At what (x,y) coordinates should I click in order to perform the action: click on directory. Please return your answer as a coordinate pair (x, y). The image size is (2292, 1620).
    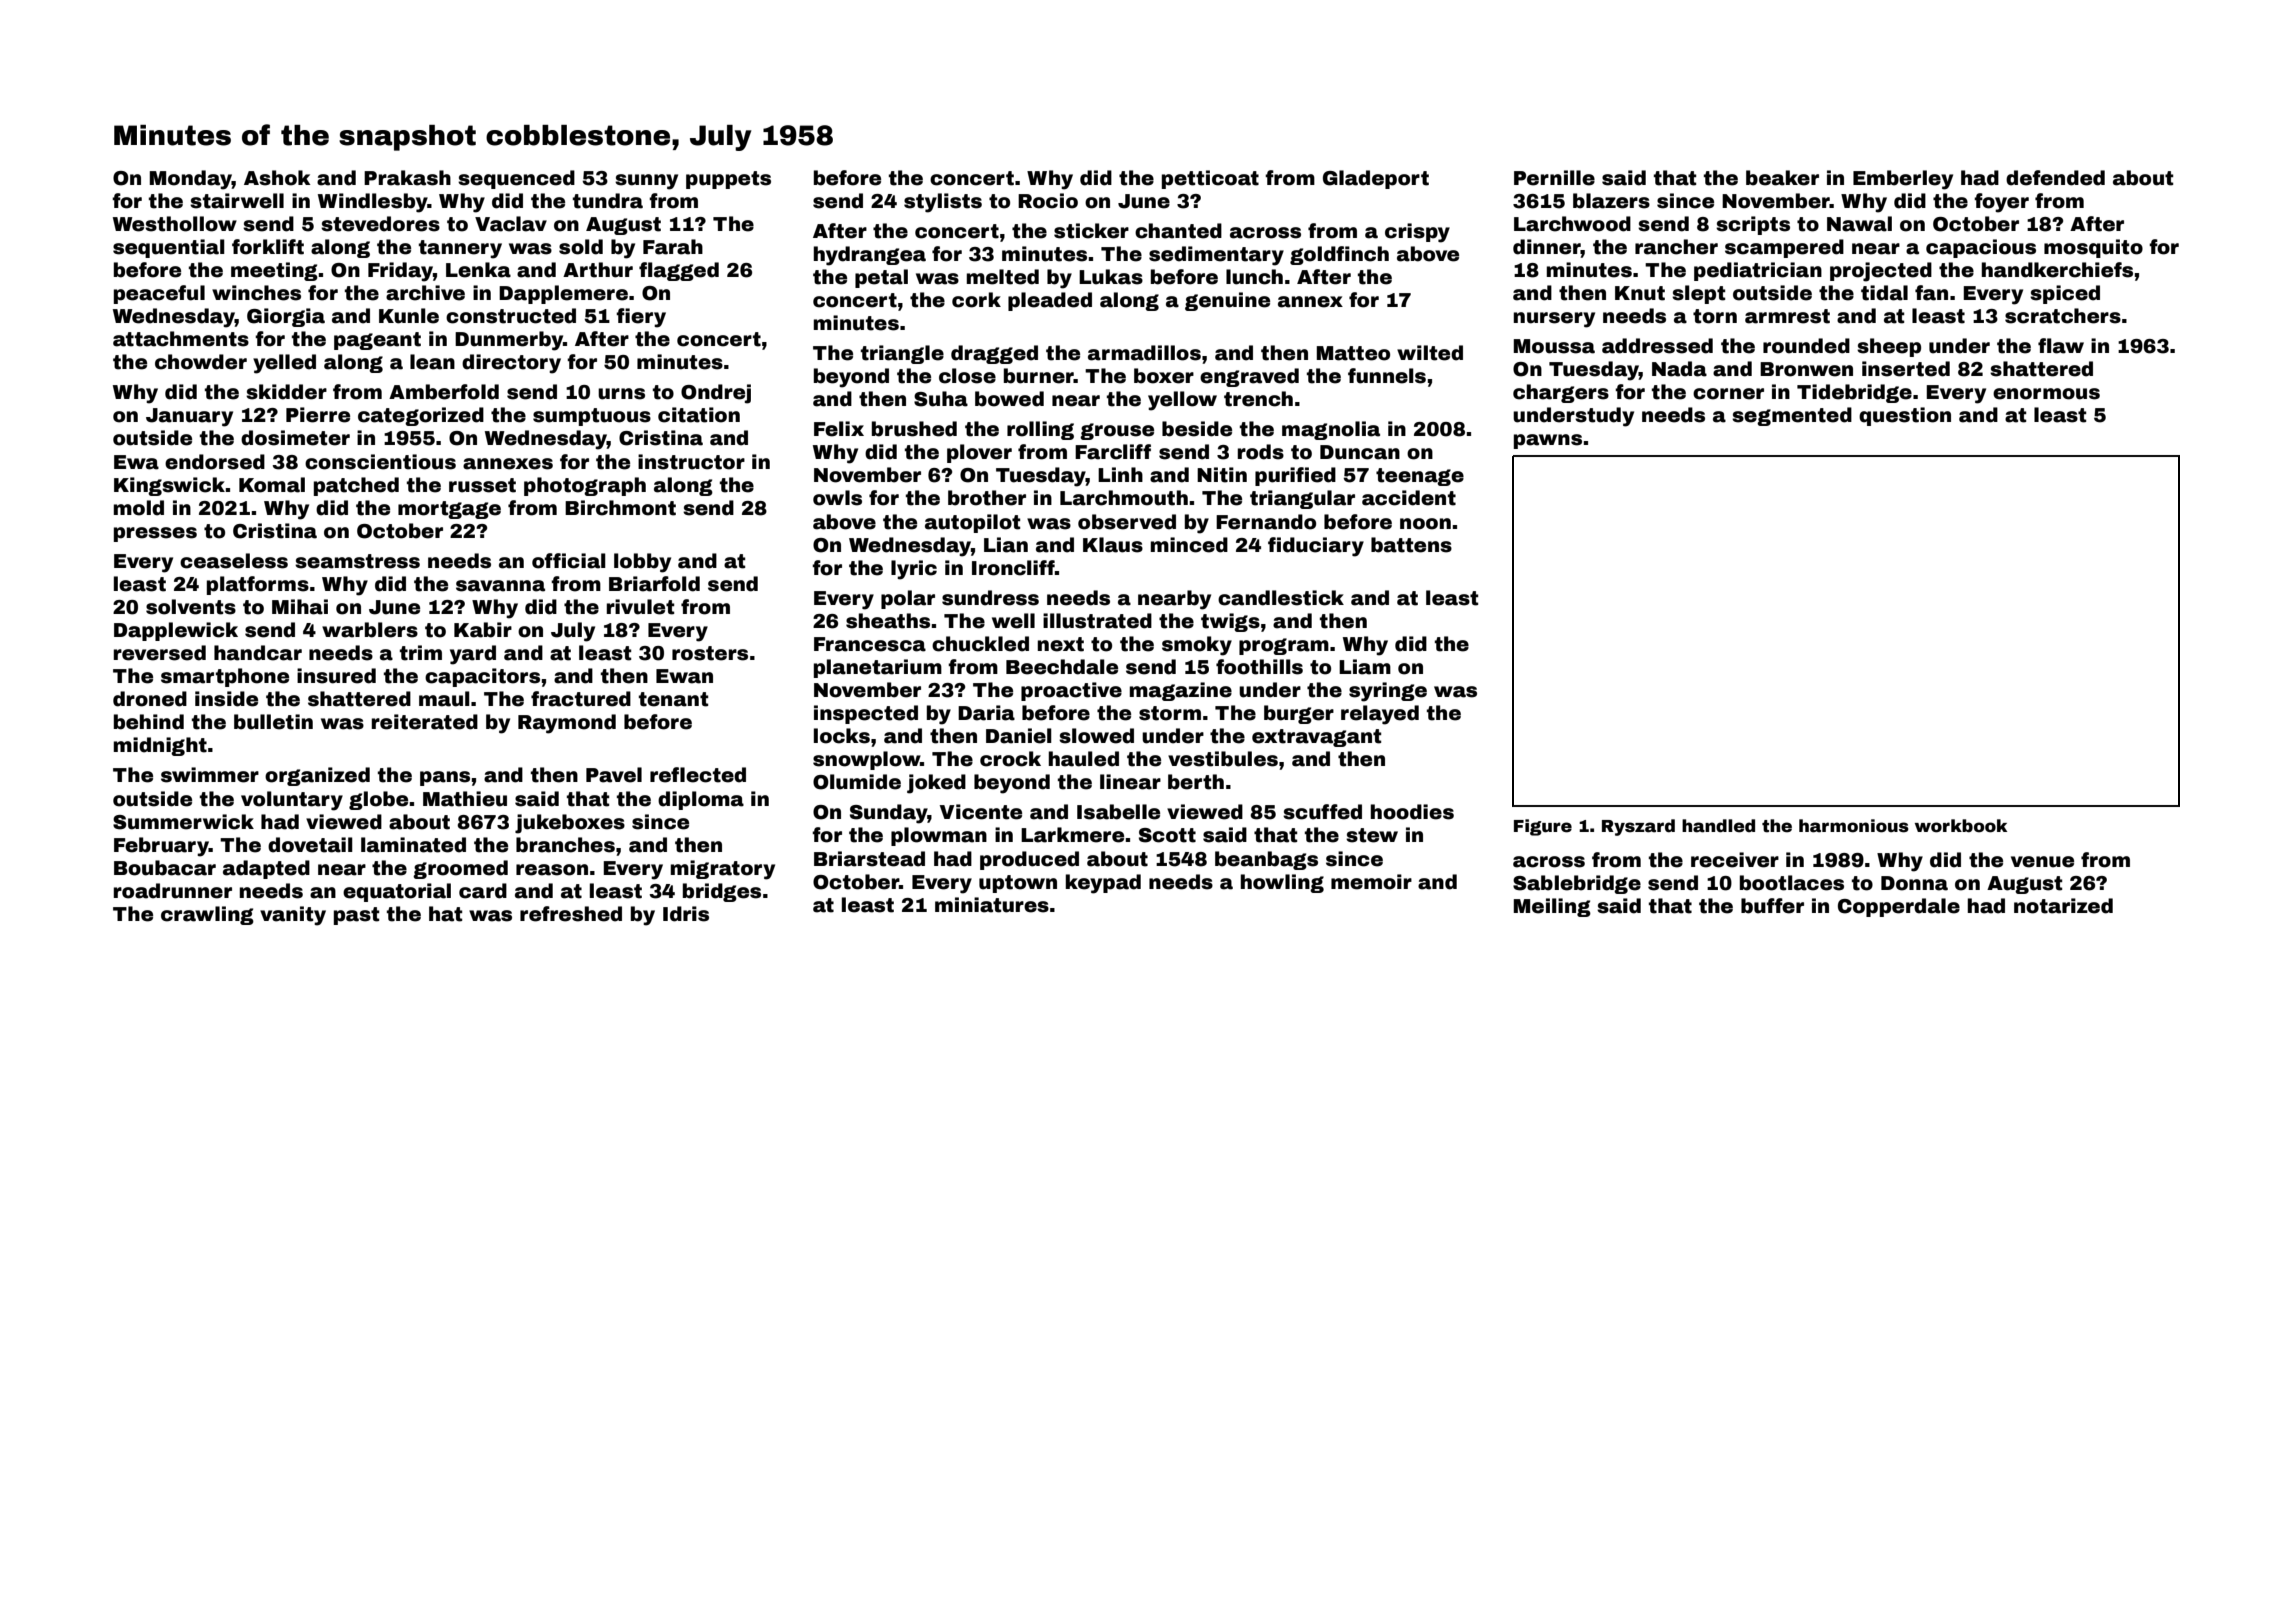
    Looking at the image, I should click on (511, 364).
